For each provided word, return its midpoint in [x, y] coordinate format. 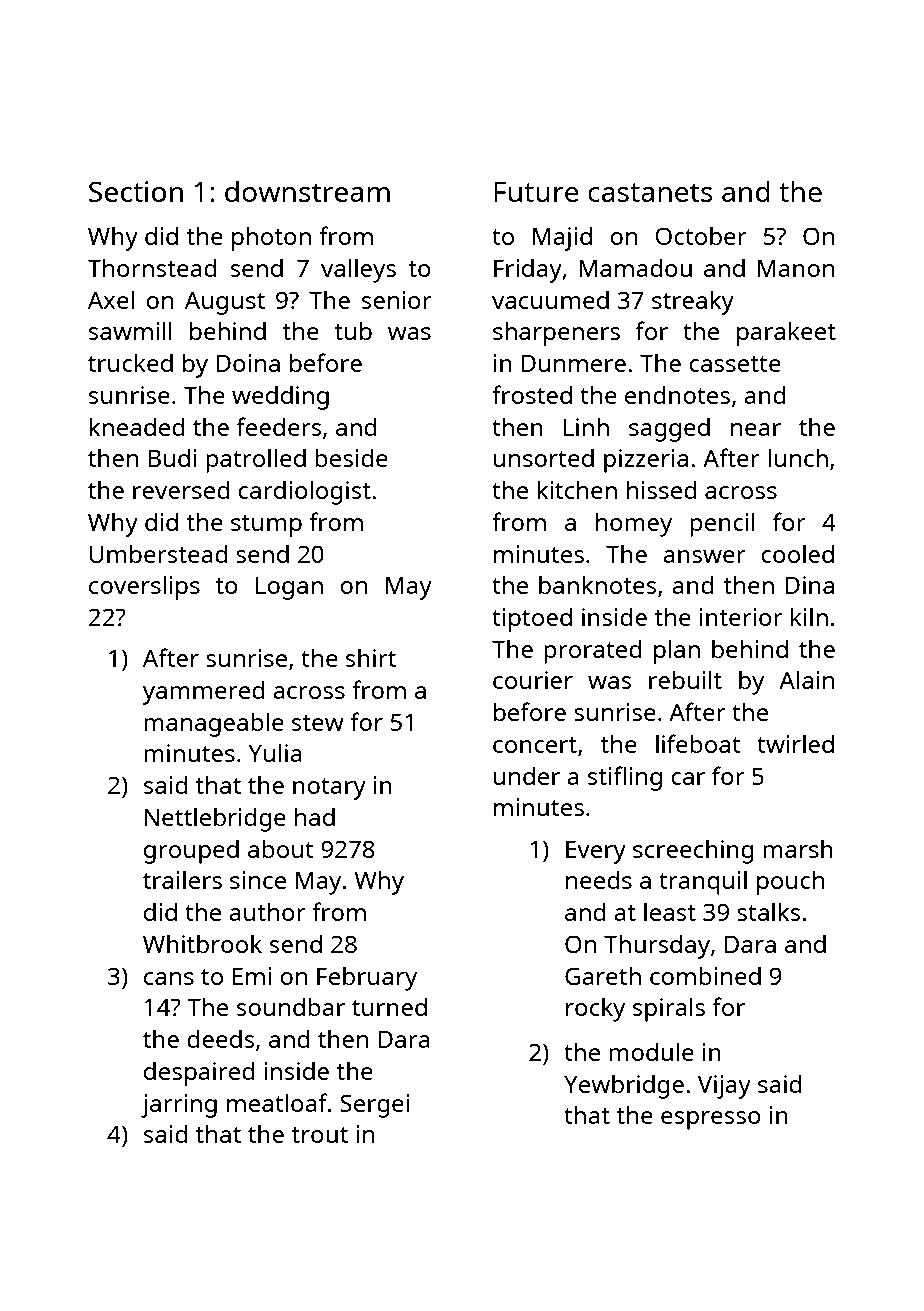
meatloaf [277, 1102]
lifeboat [698, 743]
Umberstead [159, 554]
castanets [650, 192]
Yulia [275, 752]
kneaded [137, 426]
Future [536, 191]
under [527, 776]
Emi [252, 976]
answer [704, 556]
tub [353, 331]
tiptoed [532, 620]
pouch [790, 883]
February [367, 979]
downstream [307, 191]
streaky [693, 302]
